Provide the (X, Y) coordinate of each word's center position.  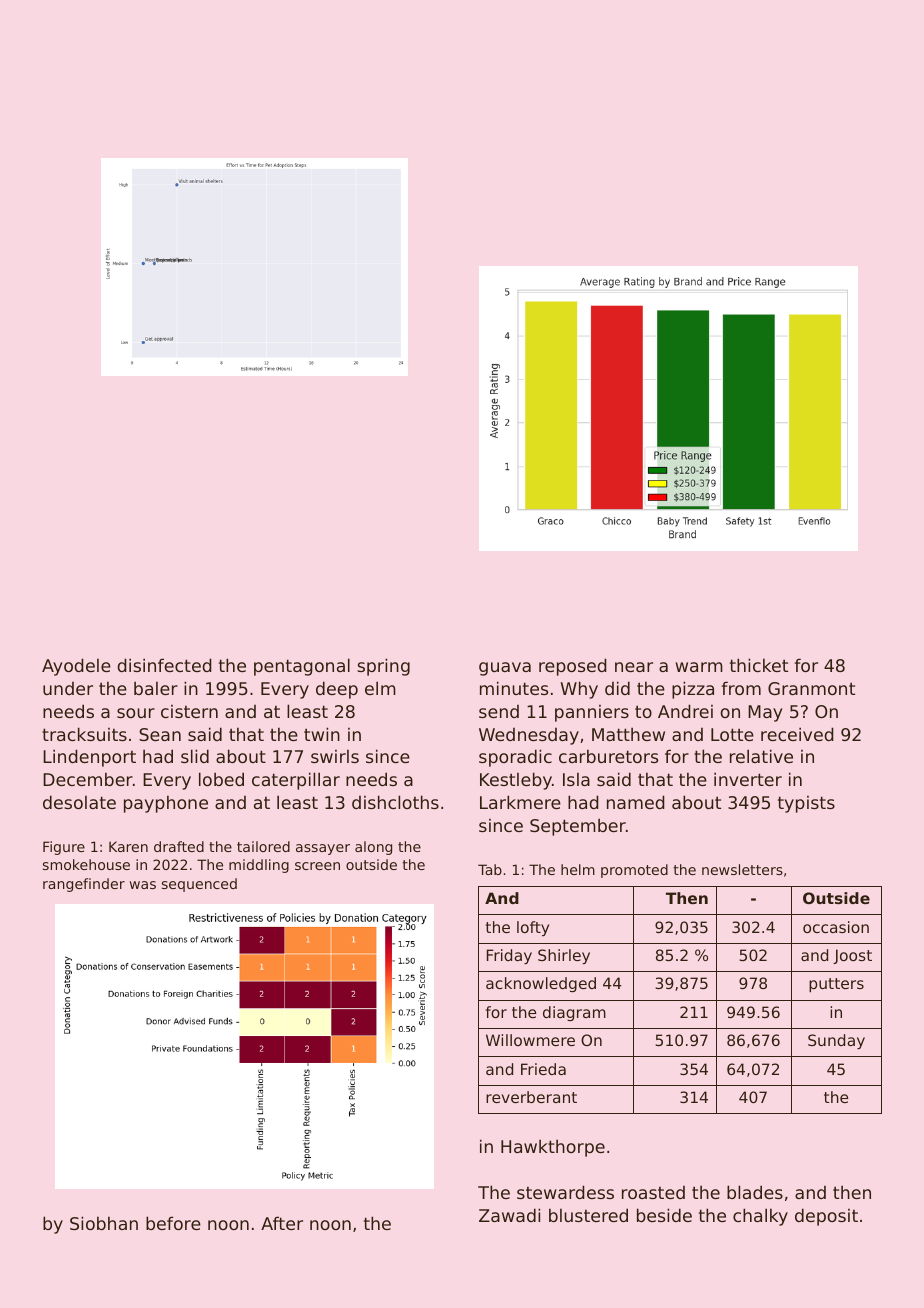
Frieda (543, 1069)
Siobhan (104, 1223)
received (797, 734)
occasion (836, 927)
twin (322, 734)
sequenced (199, 885)
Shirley (564, 956)
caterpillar (296, 781)
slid (195, 756)
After (282, 1223)
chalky (760, 1217)
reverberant (531, 1097)
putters (836, 985)
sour (136, 713)
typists (806, 804)
